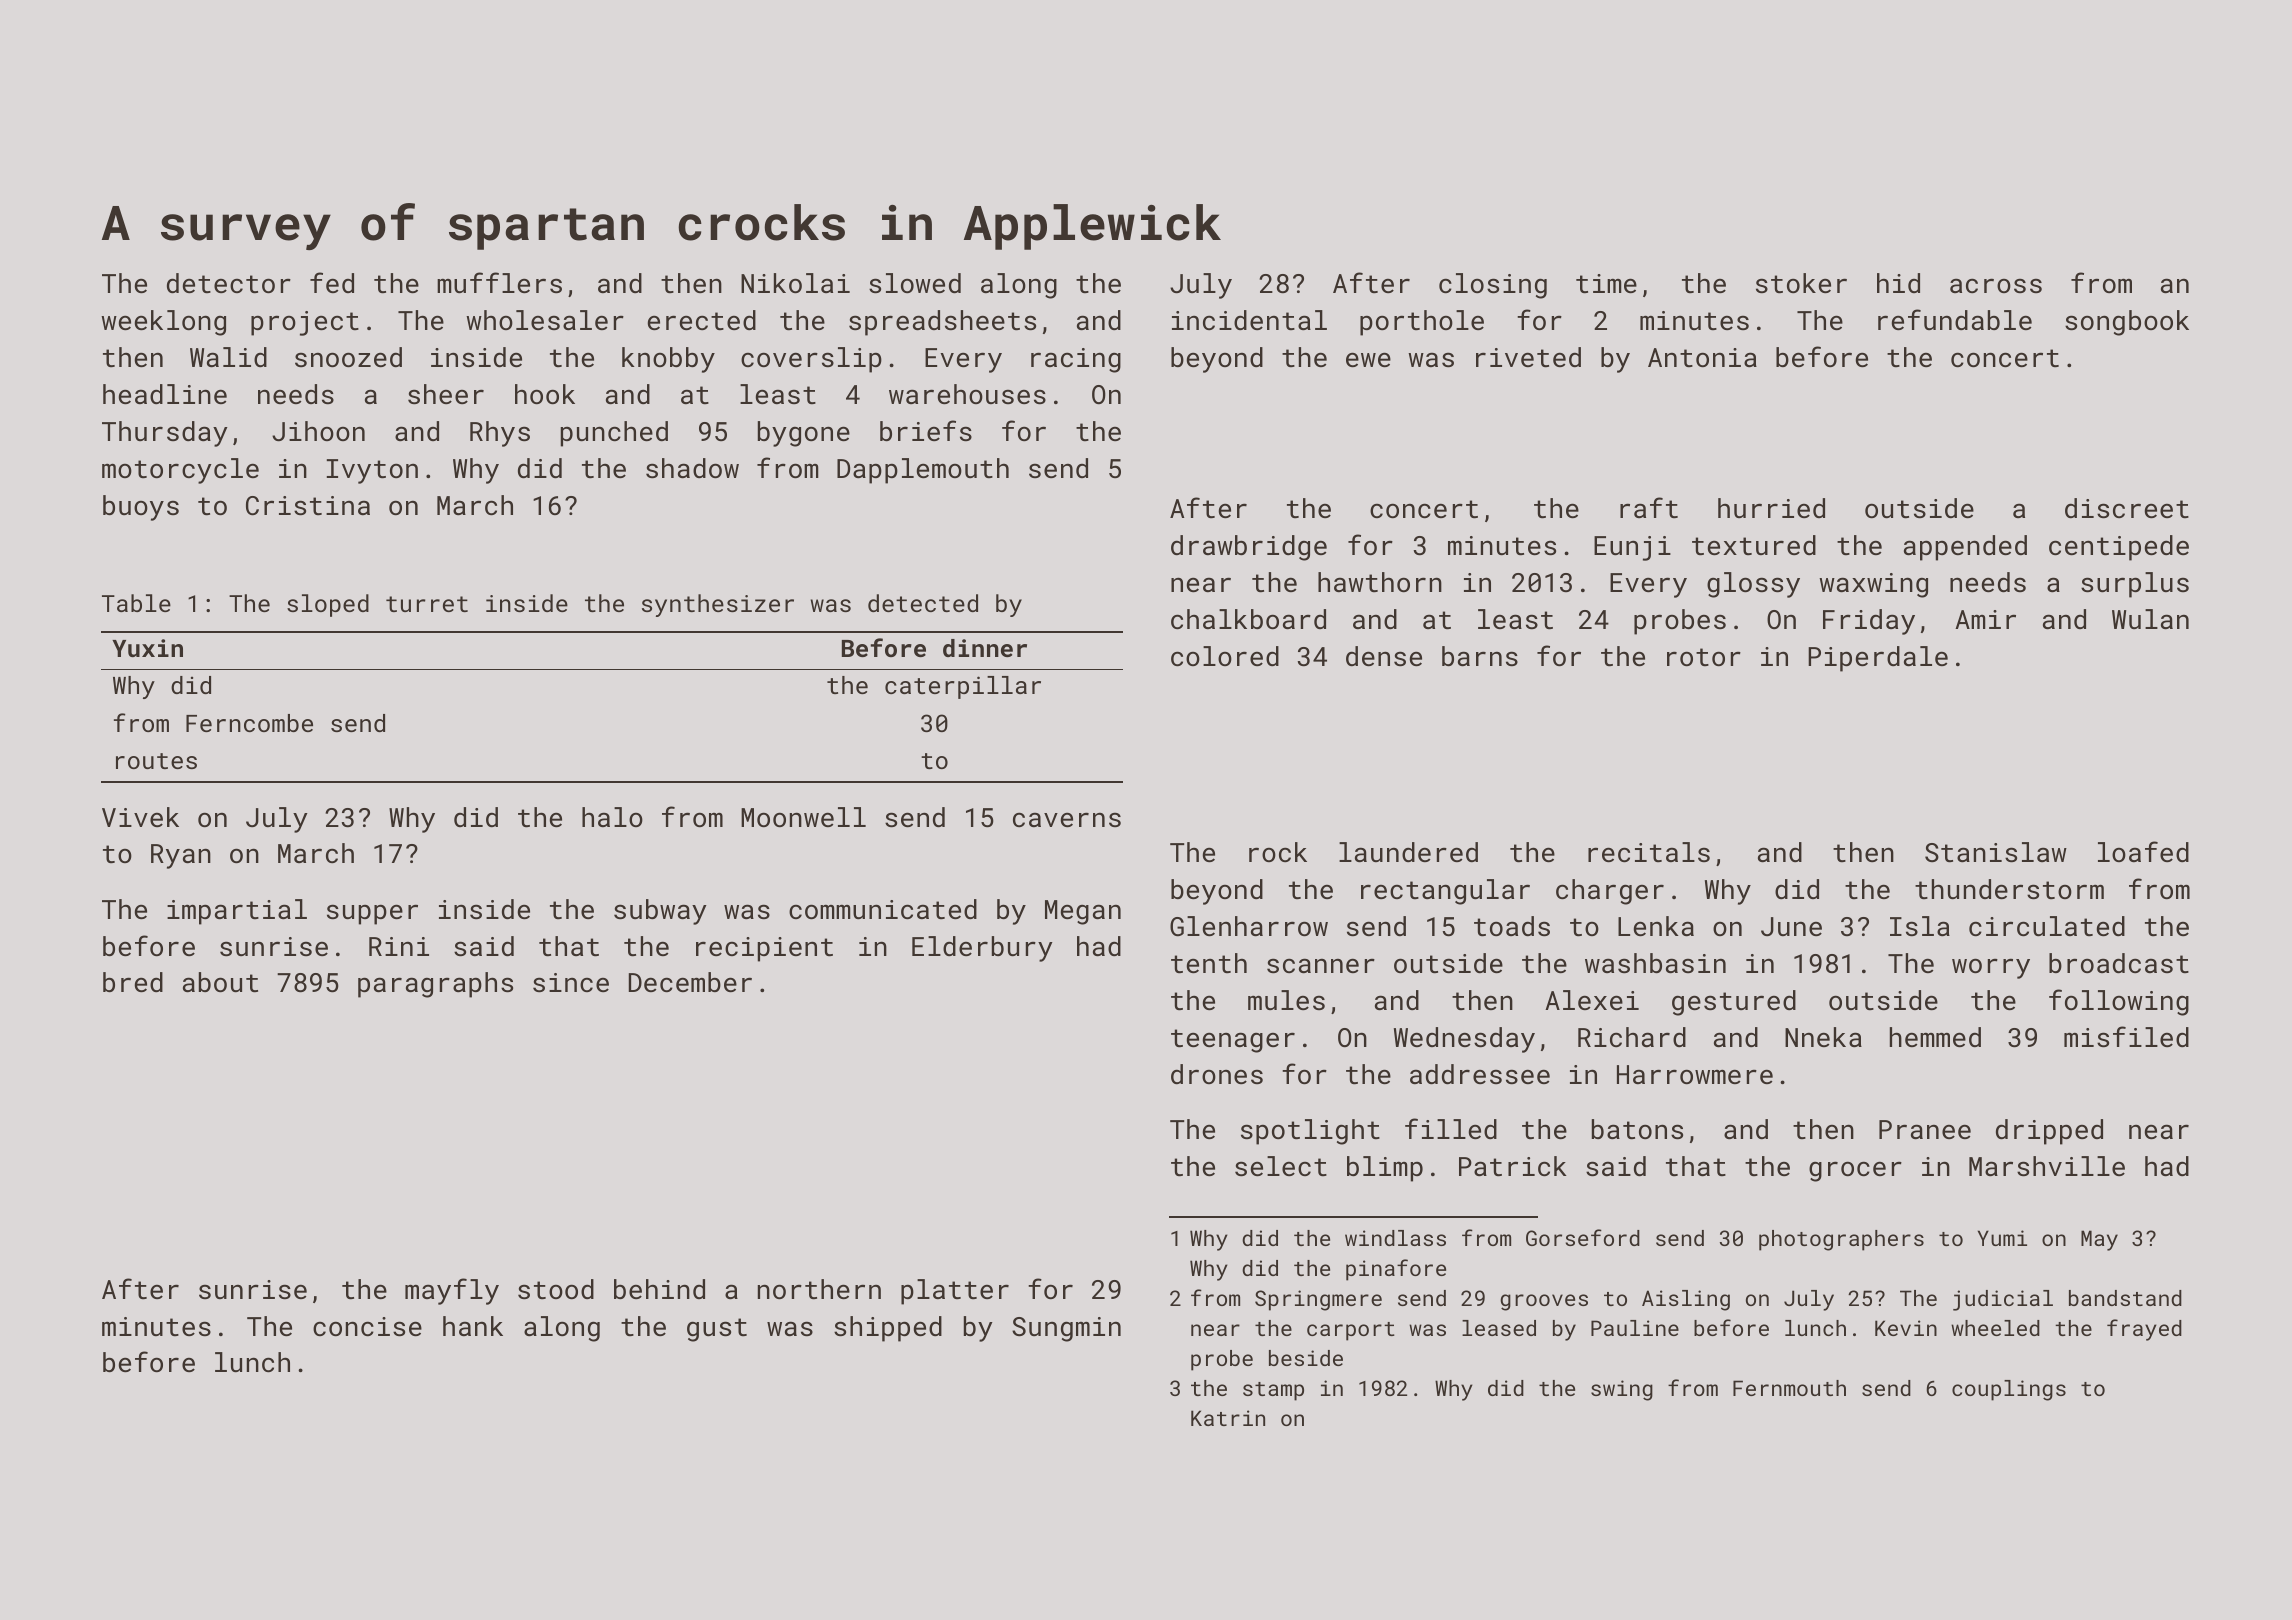 This screenshot has height=1620, width=2292. Describe the element at coordinates (1228, 1418) in the screenshot. I see `Katrin` at that location.
